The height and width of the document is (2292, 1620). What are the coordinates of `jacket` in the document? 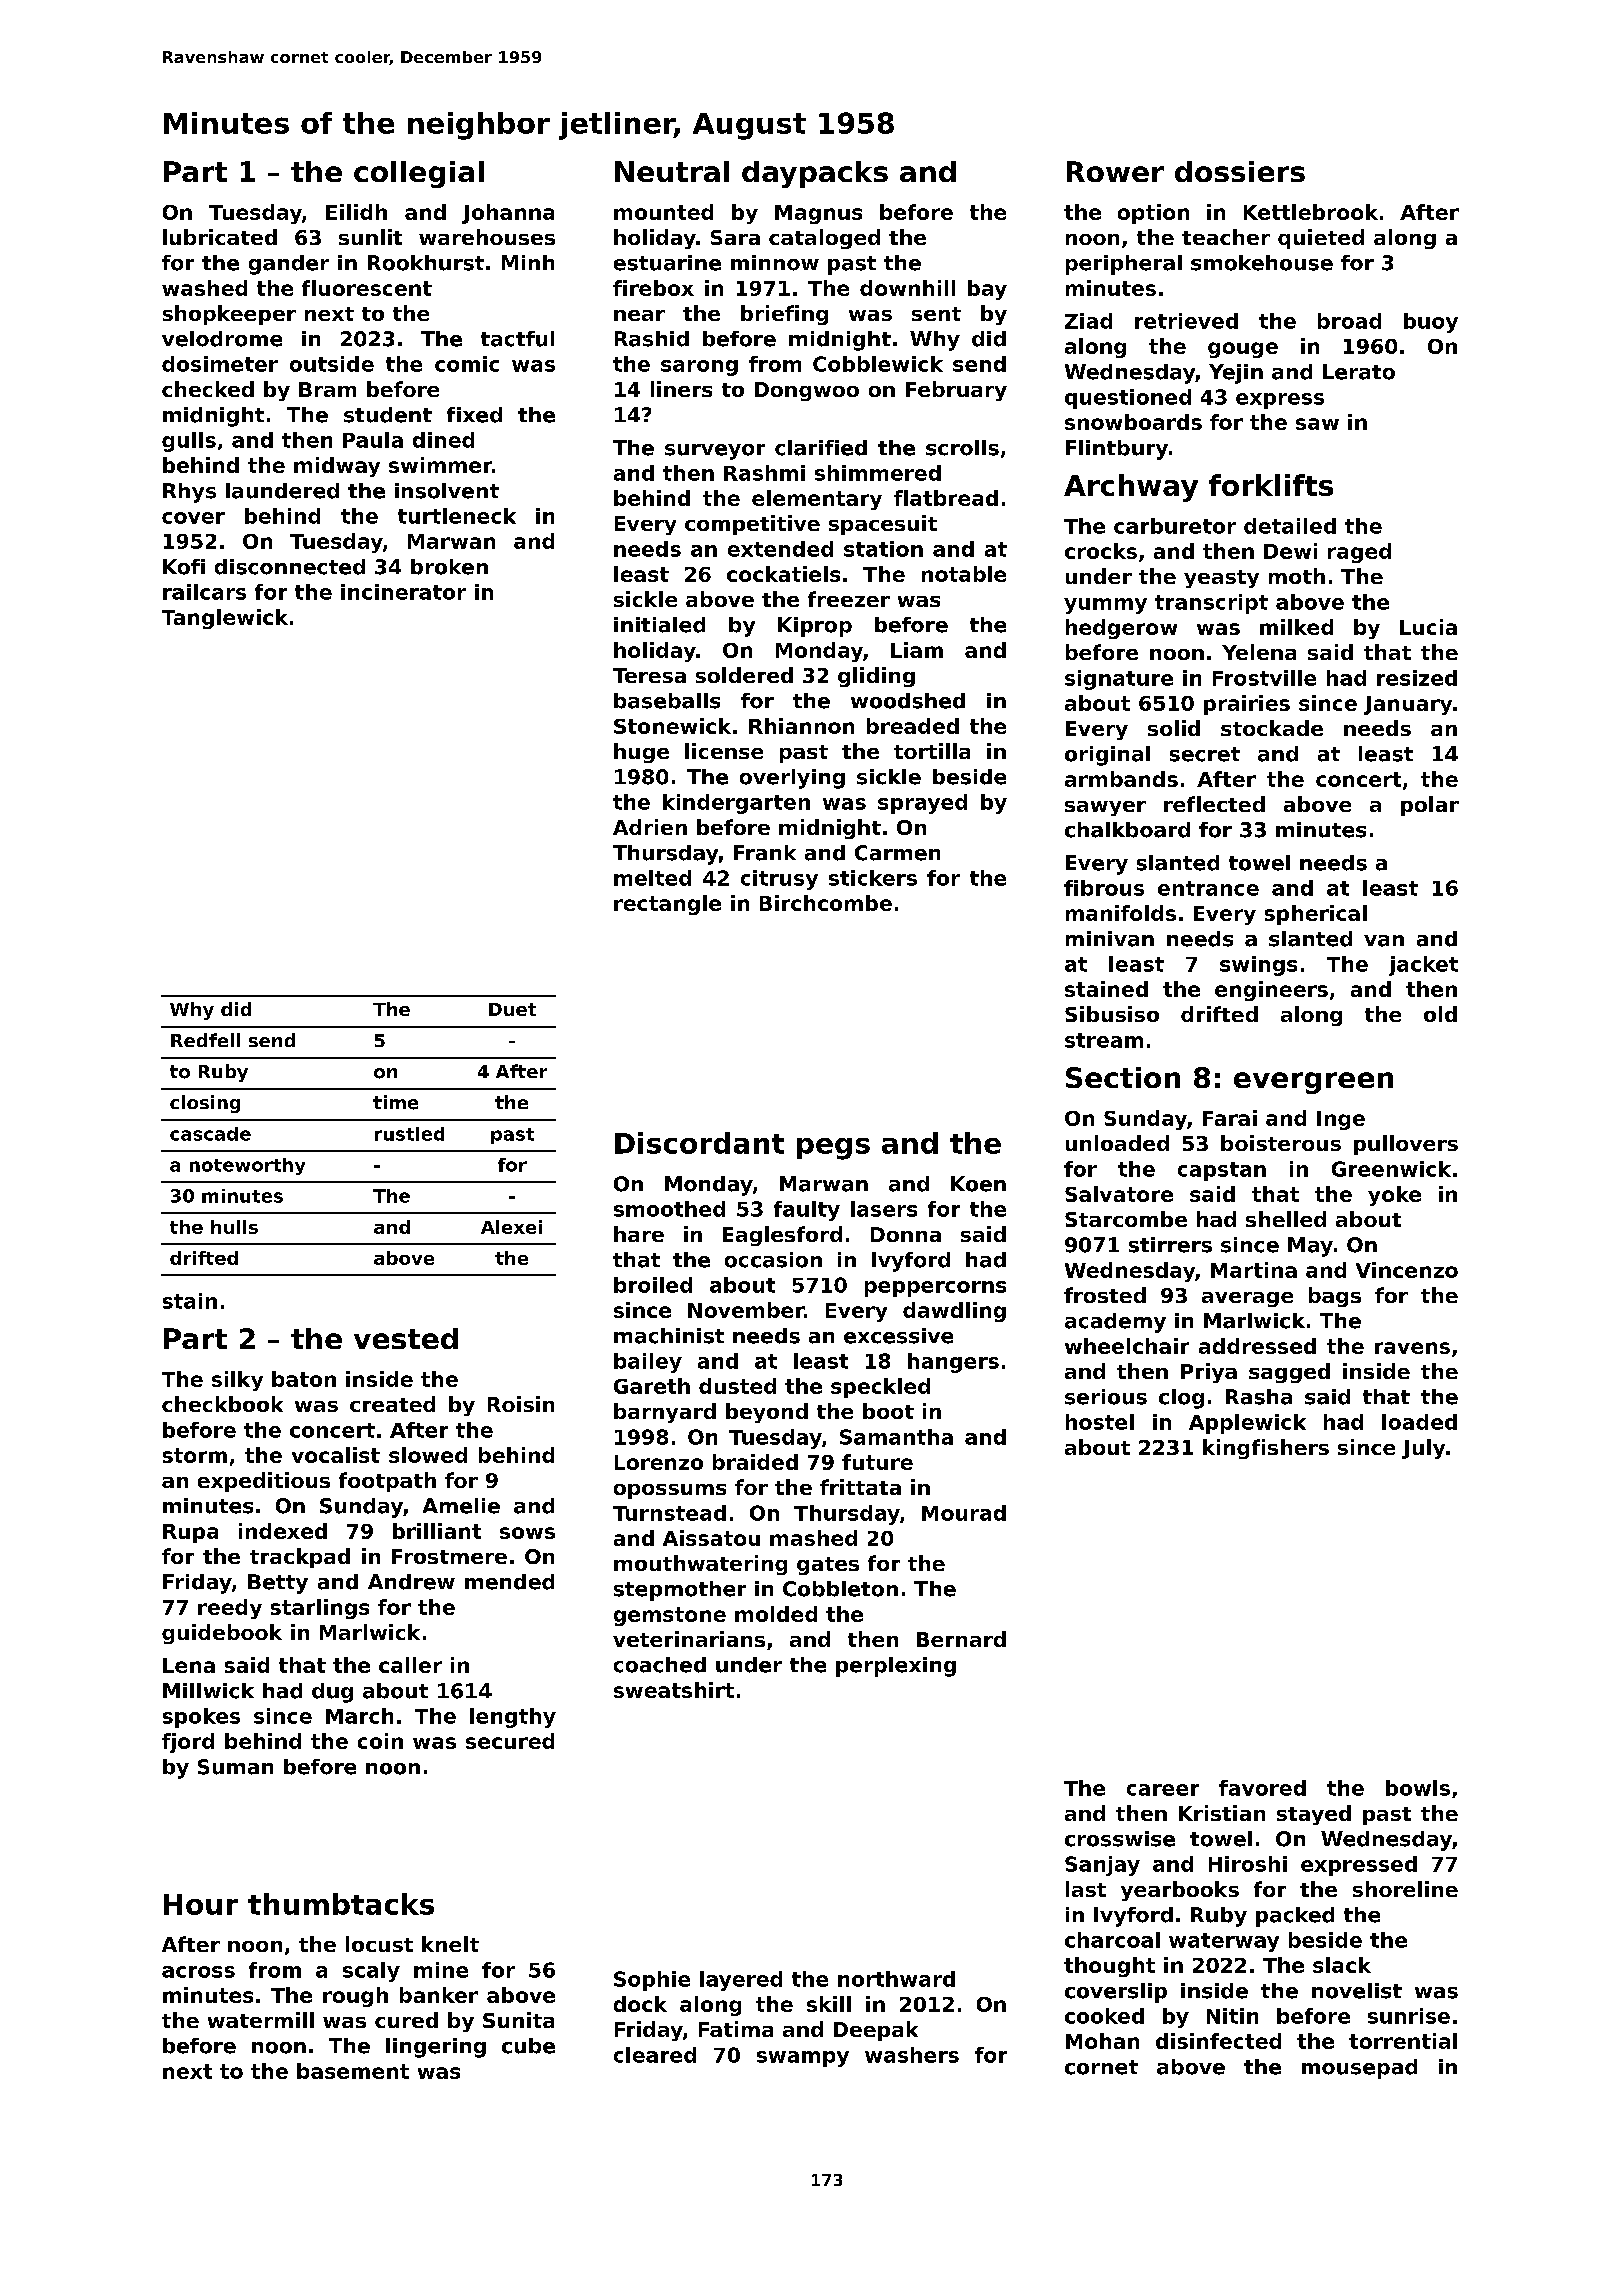 It's located at (1423, 966).
